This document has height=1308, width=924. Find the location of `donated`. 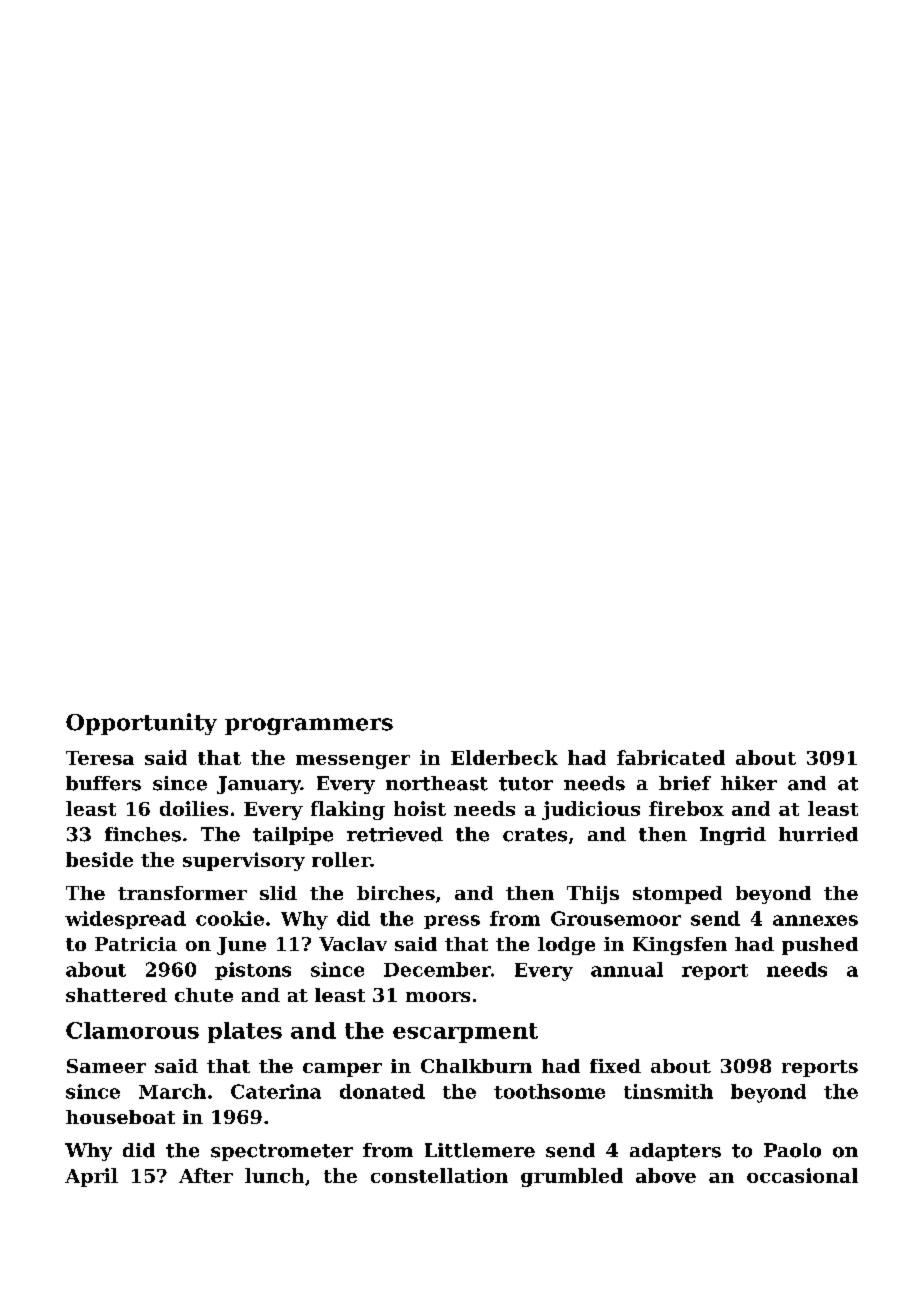

donated is located at coordinates (382, 1091).
